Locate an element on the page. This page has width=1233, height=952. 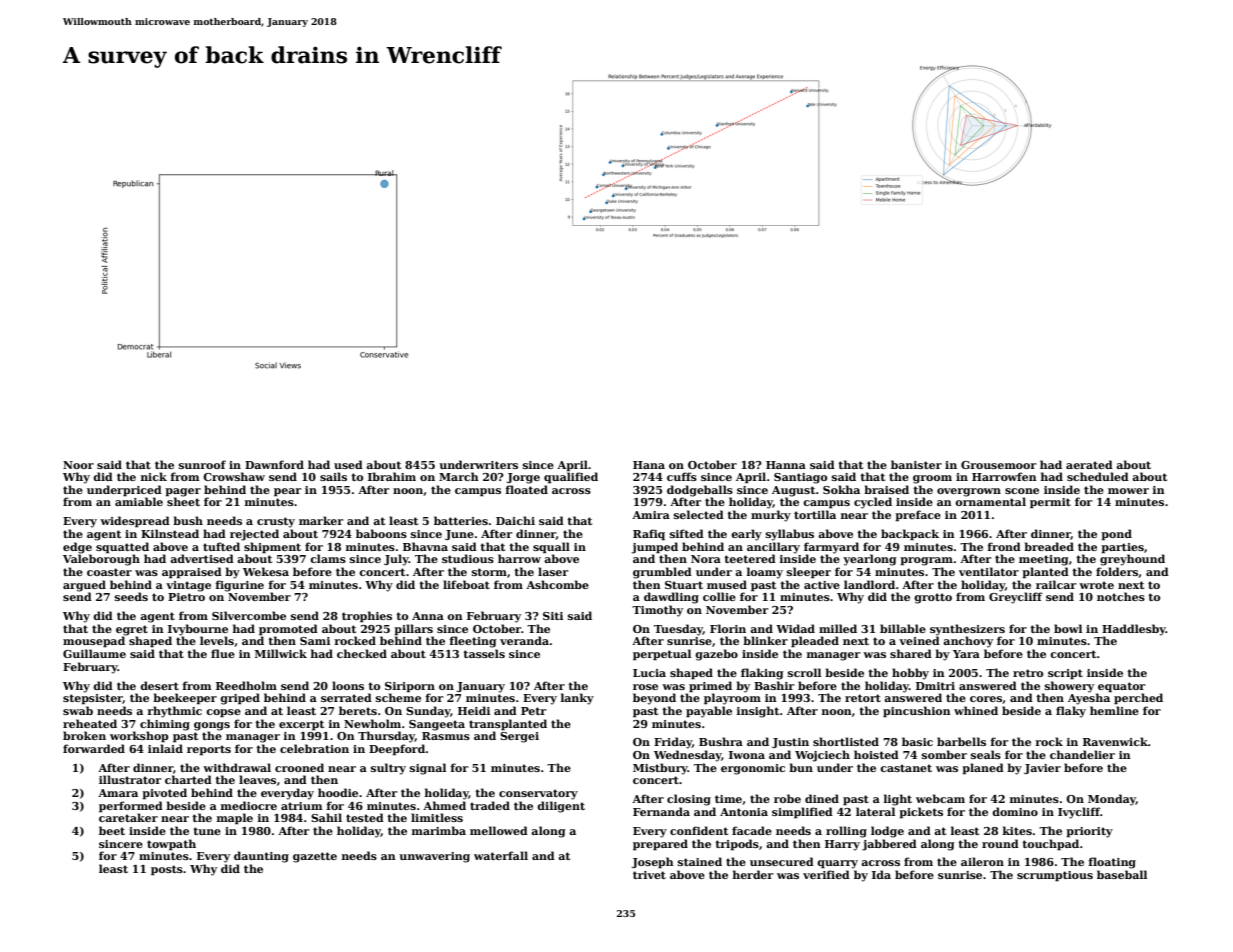
Sokha is located at coordinates (841, 489).
